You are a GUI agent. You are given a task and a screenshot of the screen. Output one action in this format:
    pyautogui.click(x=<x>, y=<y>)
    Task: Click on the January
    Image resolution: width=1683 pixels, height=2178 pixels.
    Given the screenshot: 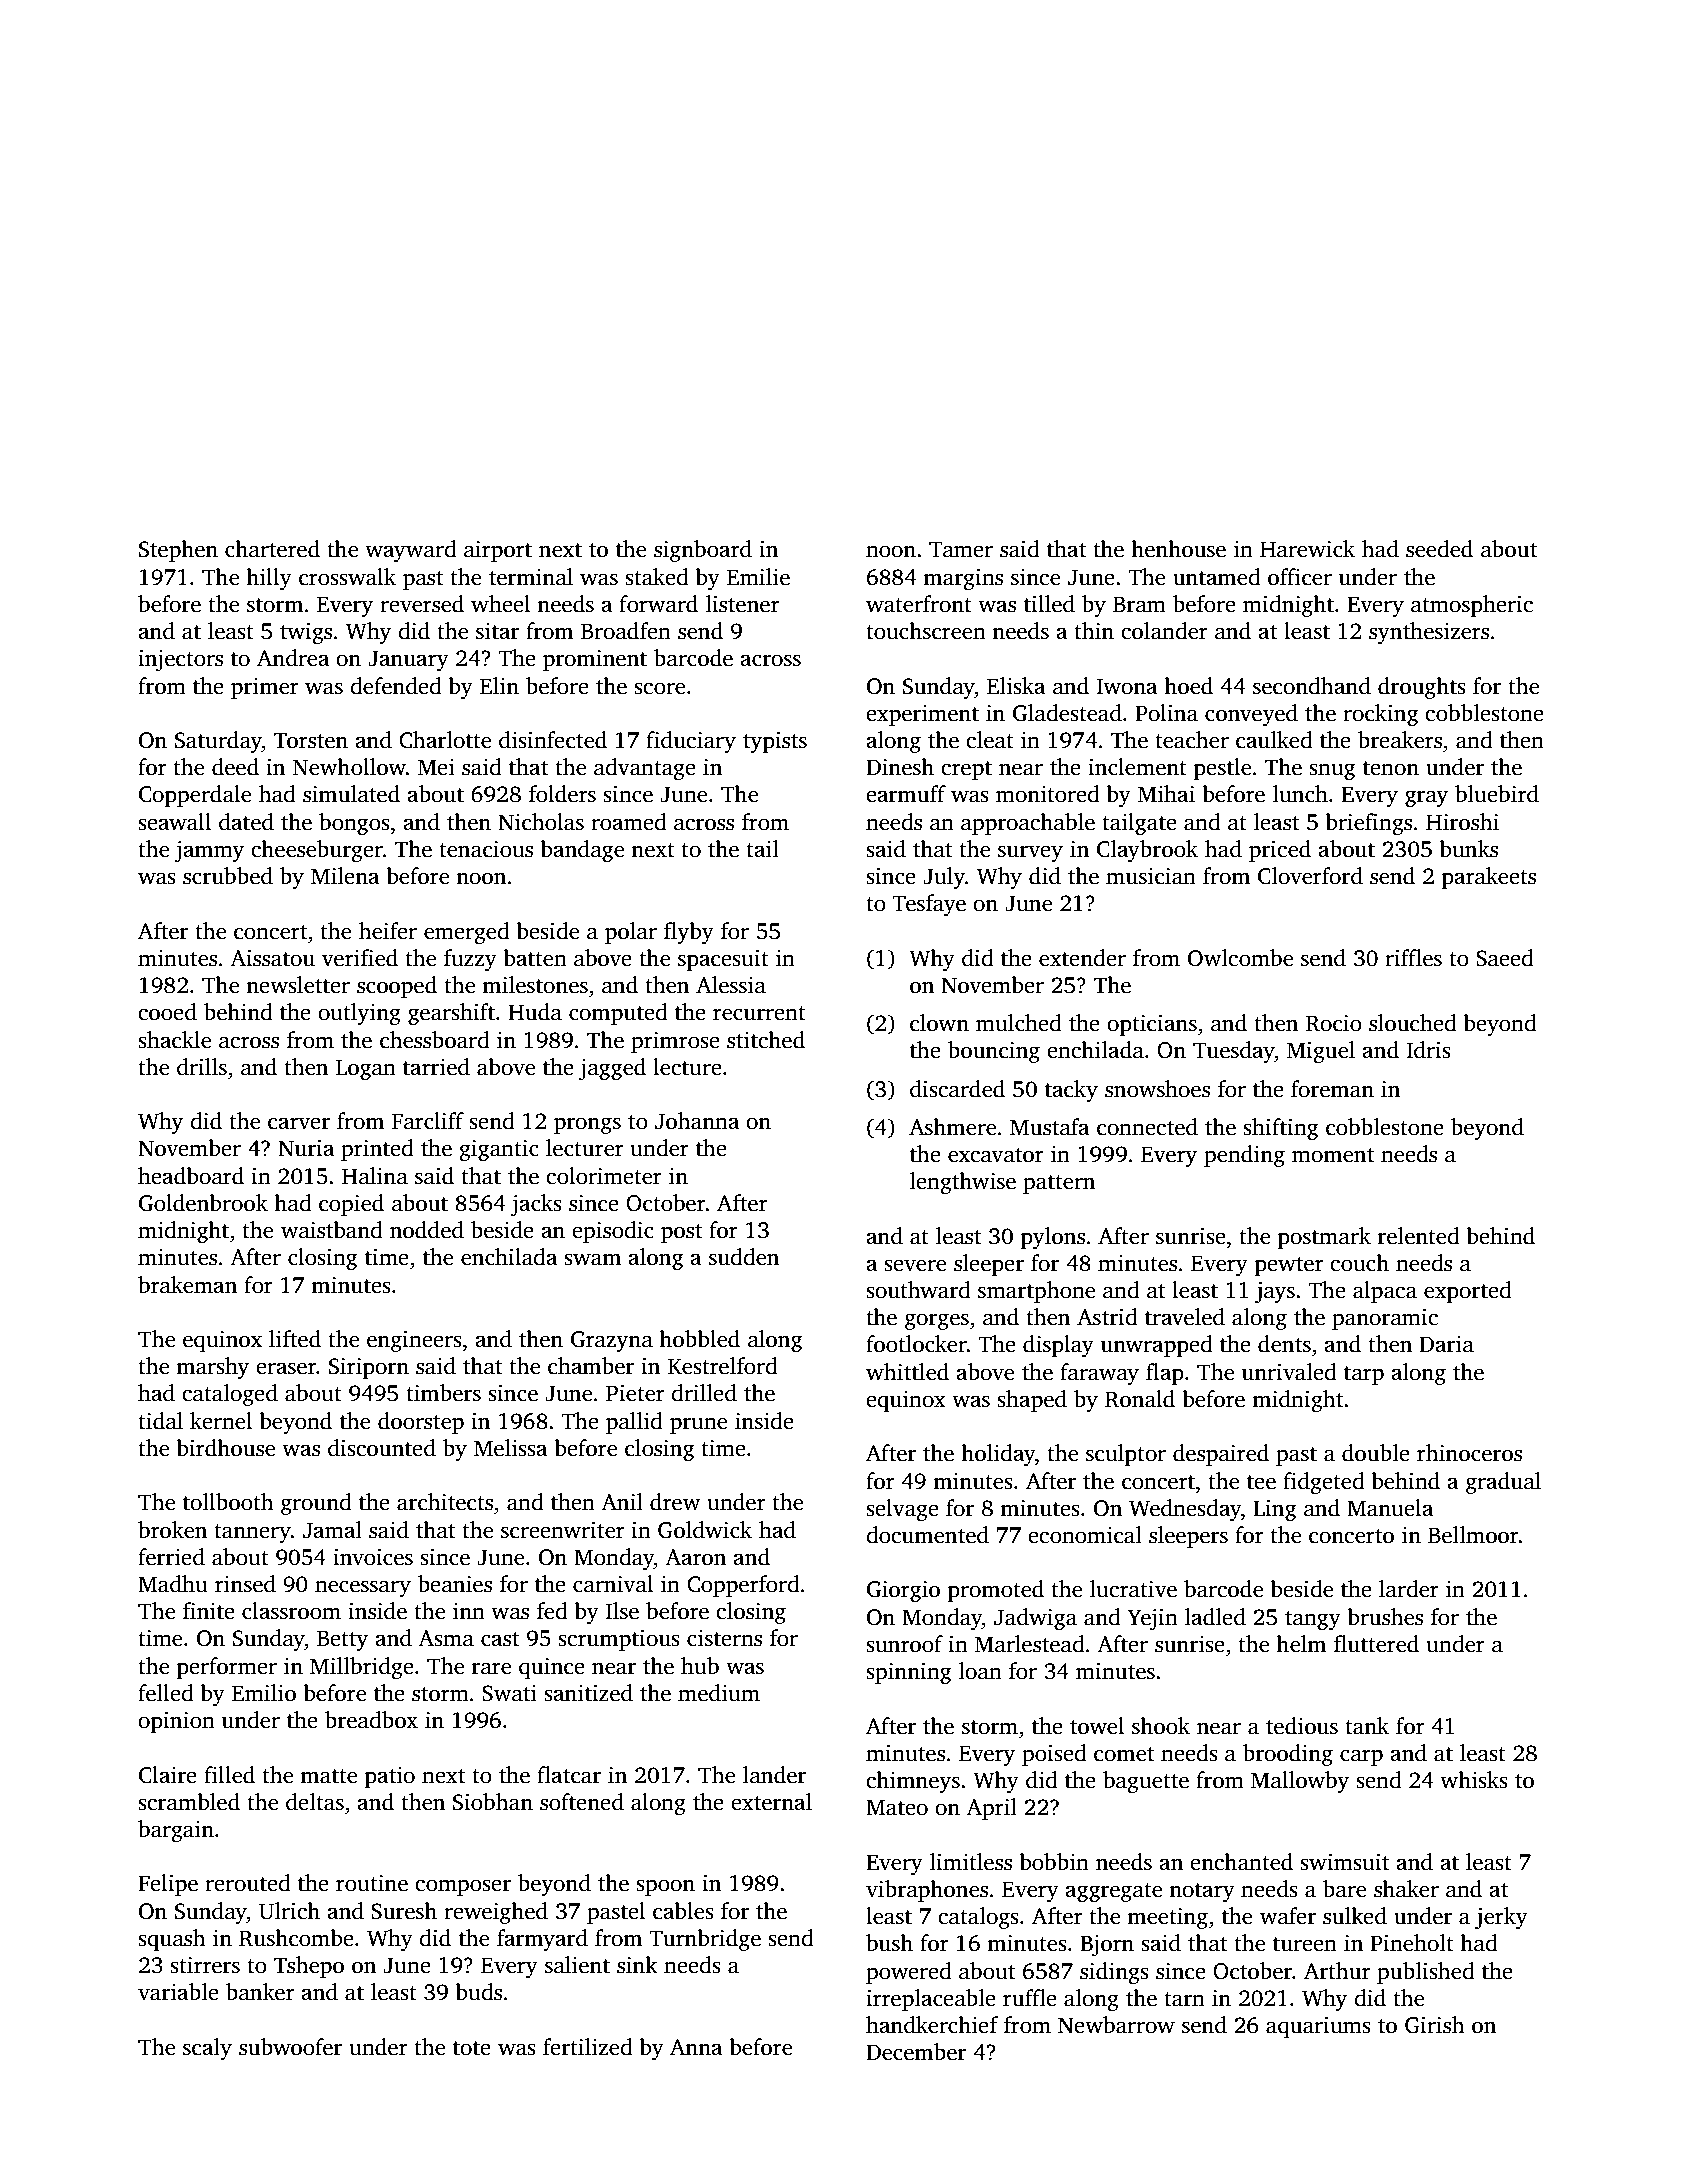 What is the action you would take?
    pyautogui.click(x=408, y=660)
